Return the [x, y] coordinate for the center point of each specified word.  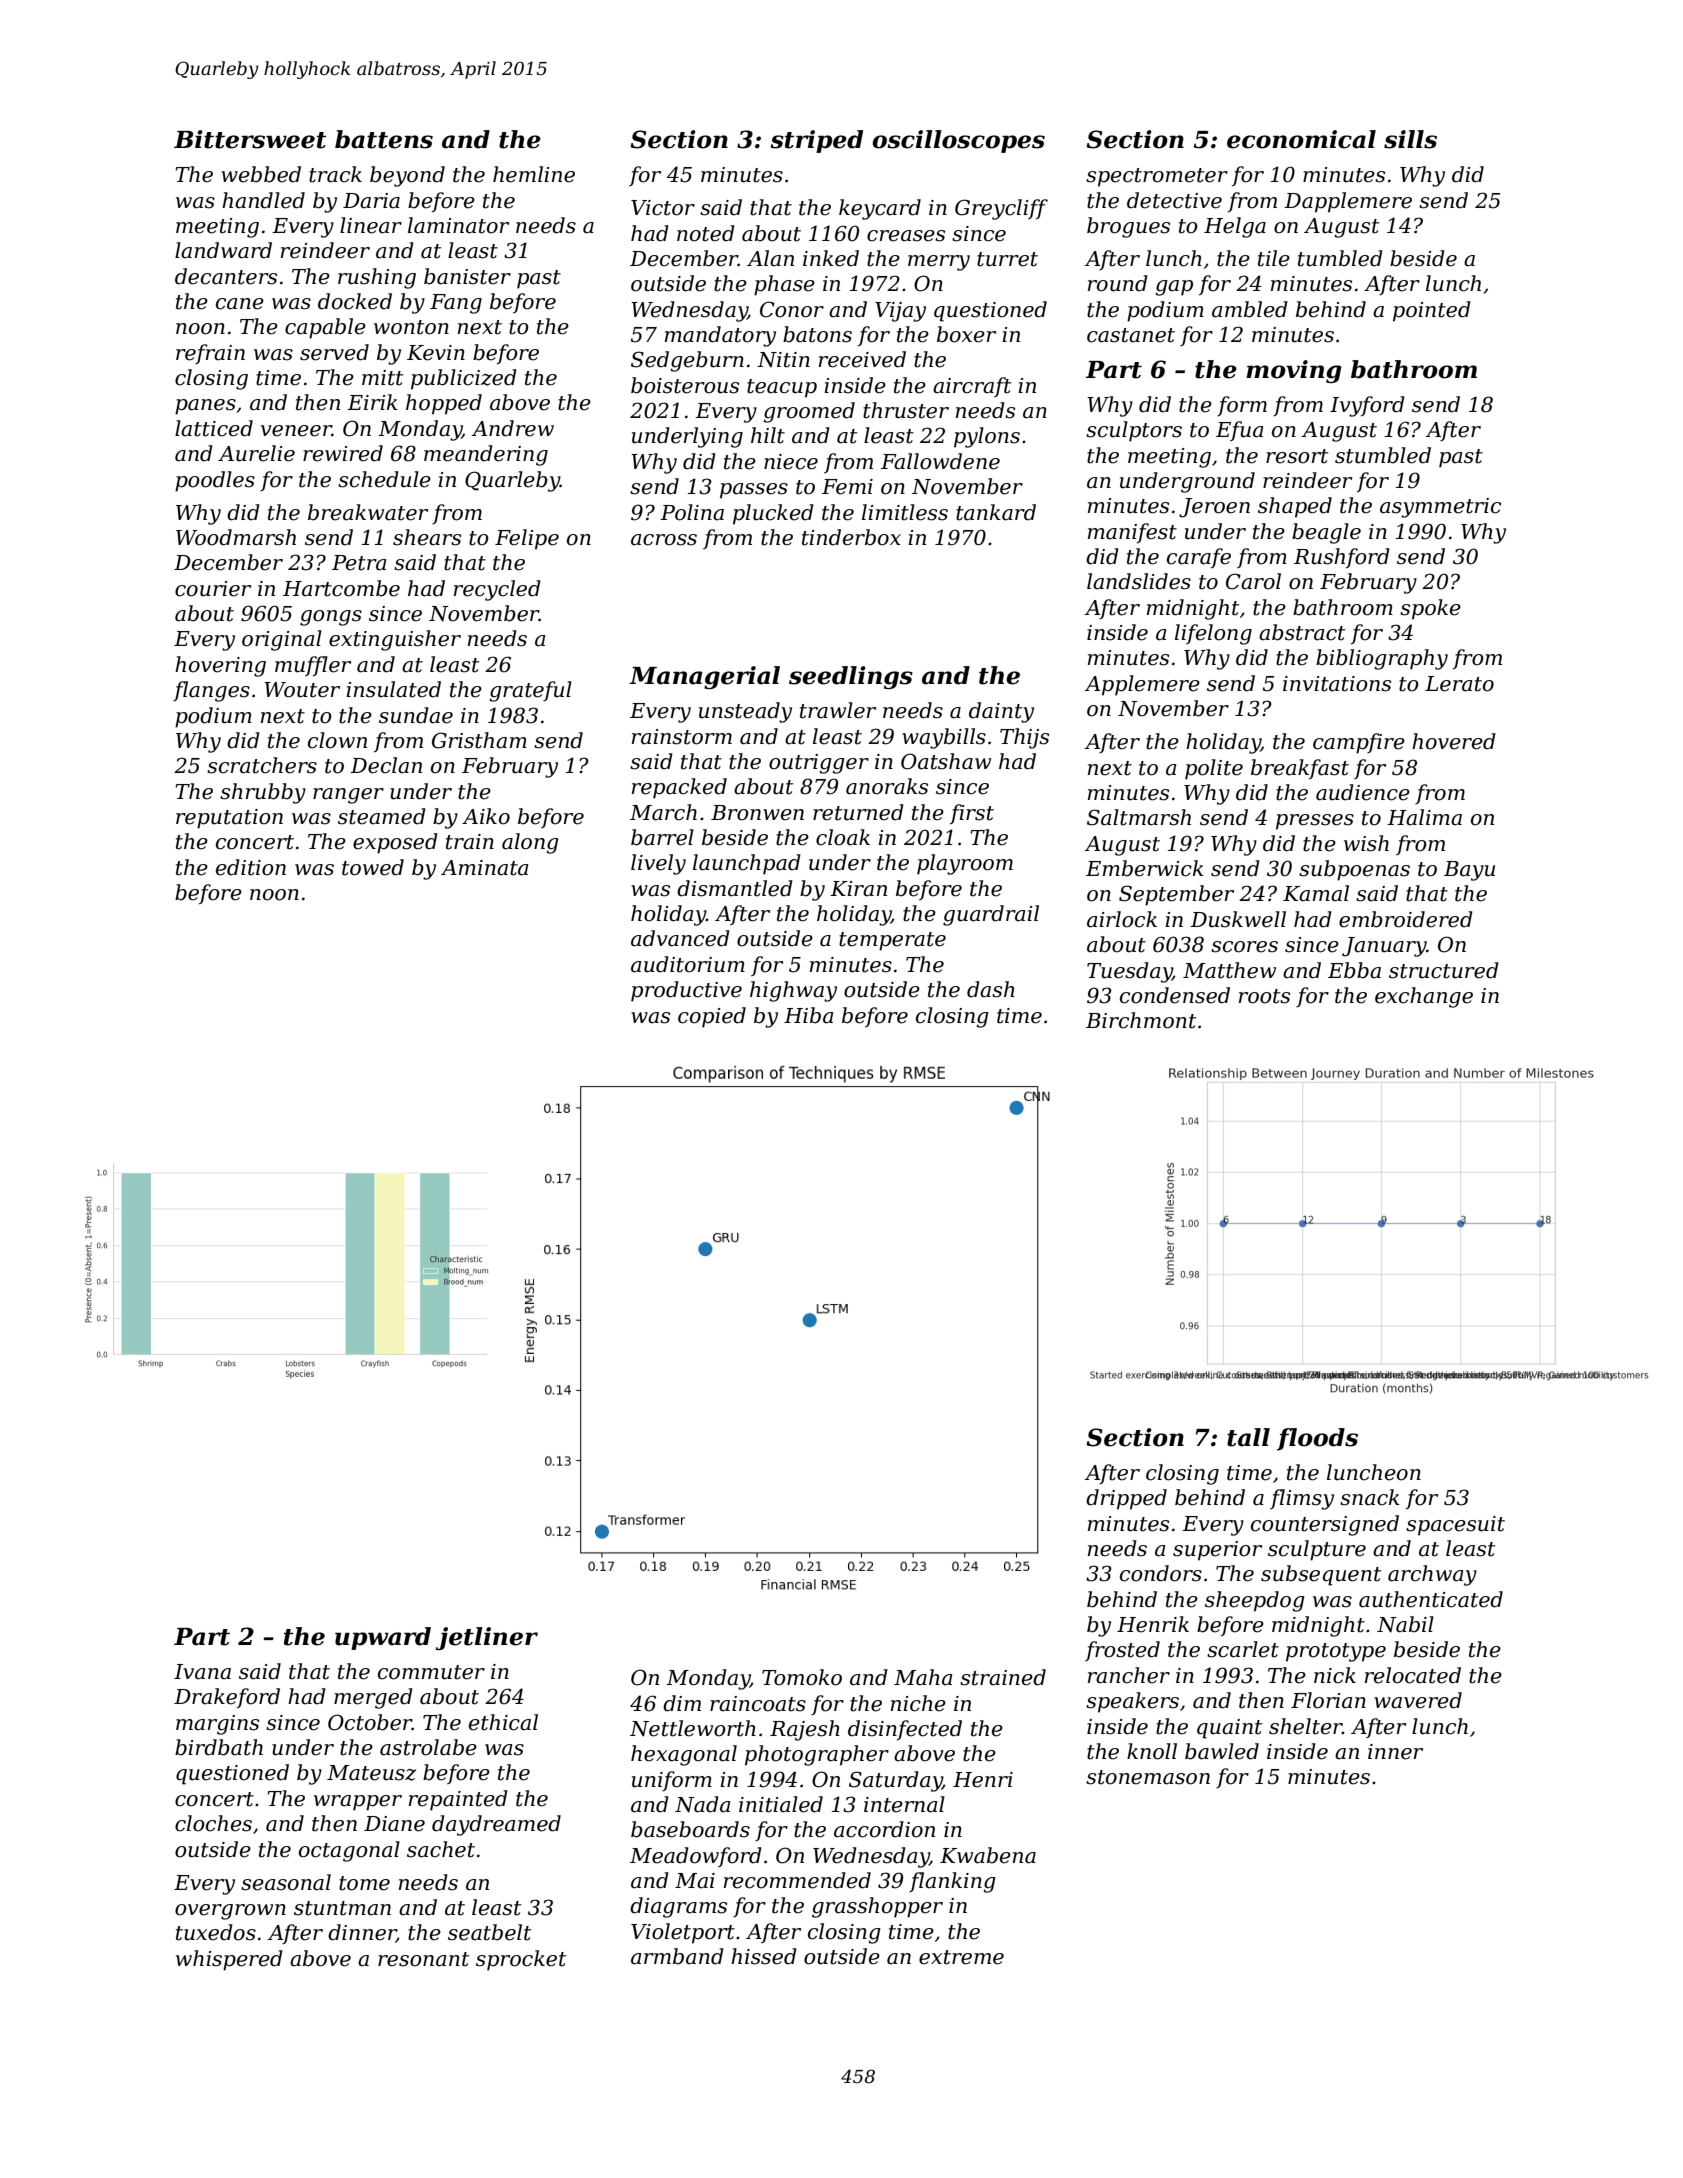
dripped [1126, 1499]
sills [1410, 139]
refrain [210, 354]
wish [1366, 843]
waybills [944, 738]
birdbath [219, 1747]
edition [251, 867]
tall [1248, 1437]
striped [816, 141]
